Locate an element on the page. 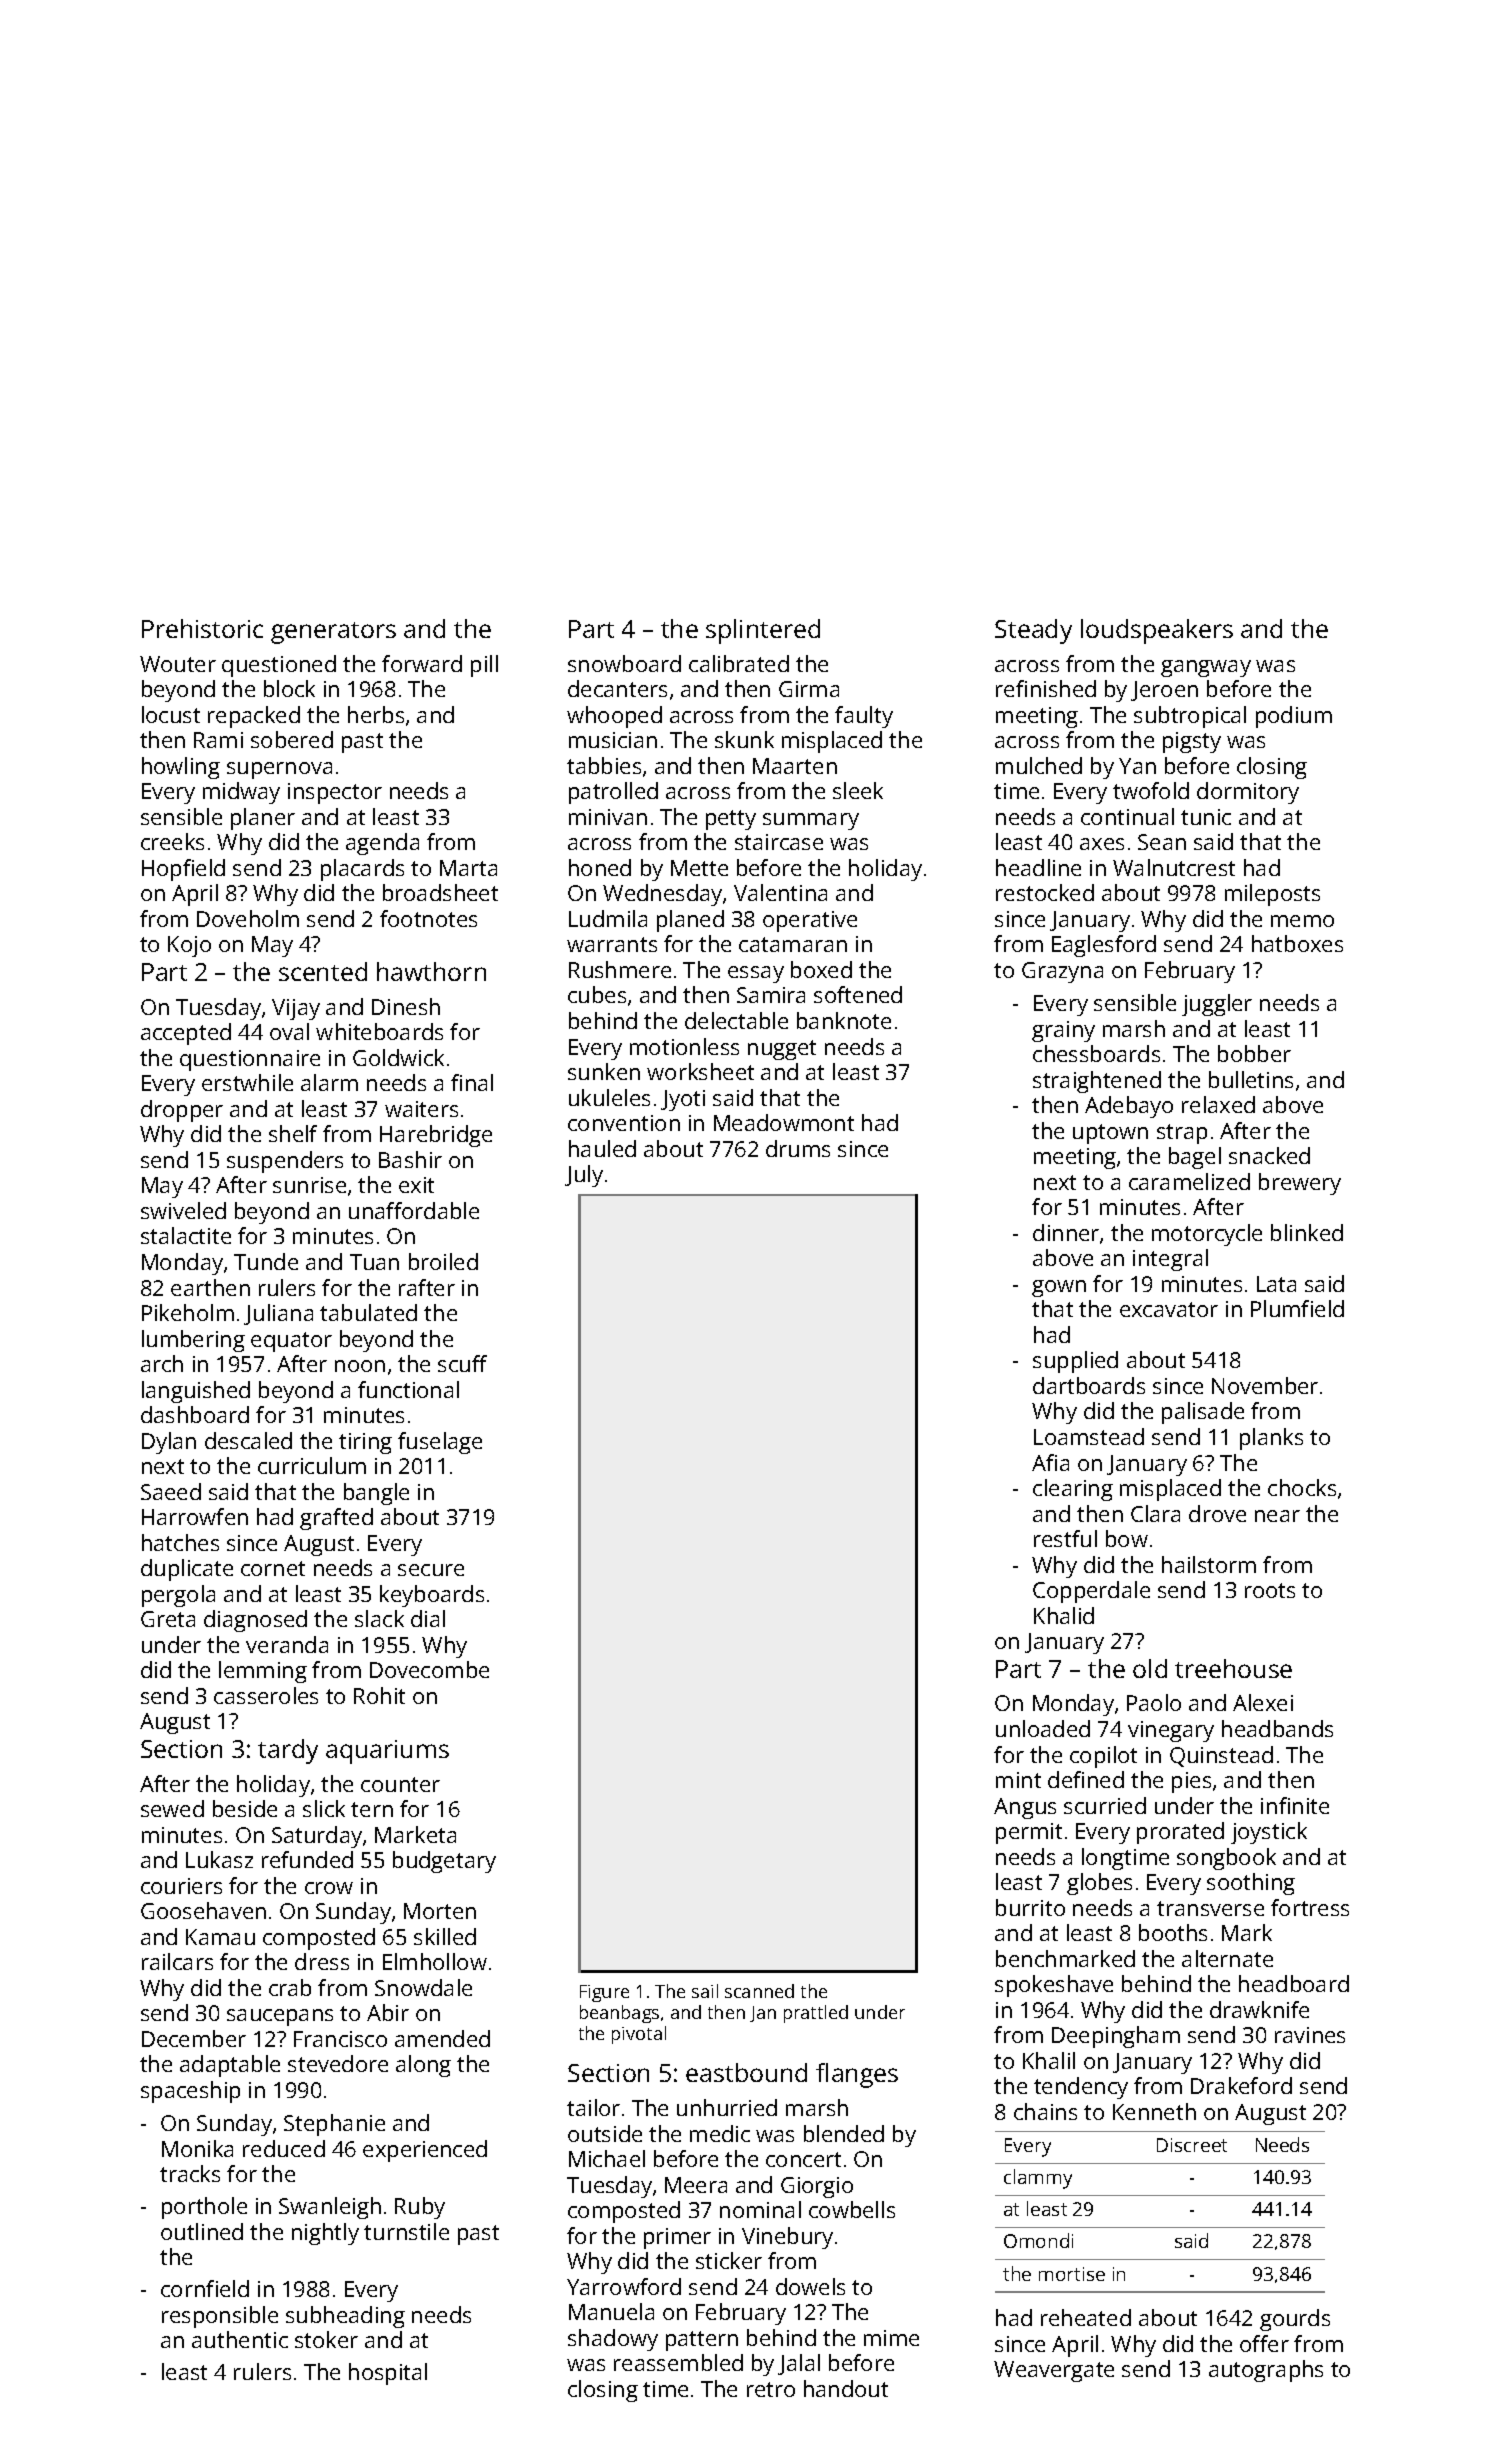 Image resolution: width=1496 pixels, height=2464 pixels. Yarrowford is located at coordinates (624, 2286).
